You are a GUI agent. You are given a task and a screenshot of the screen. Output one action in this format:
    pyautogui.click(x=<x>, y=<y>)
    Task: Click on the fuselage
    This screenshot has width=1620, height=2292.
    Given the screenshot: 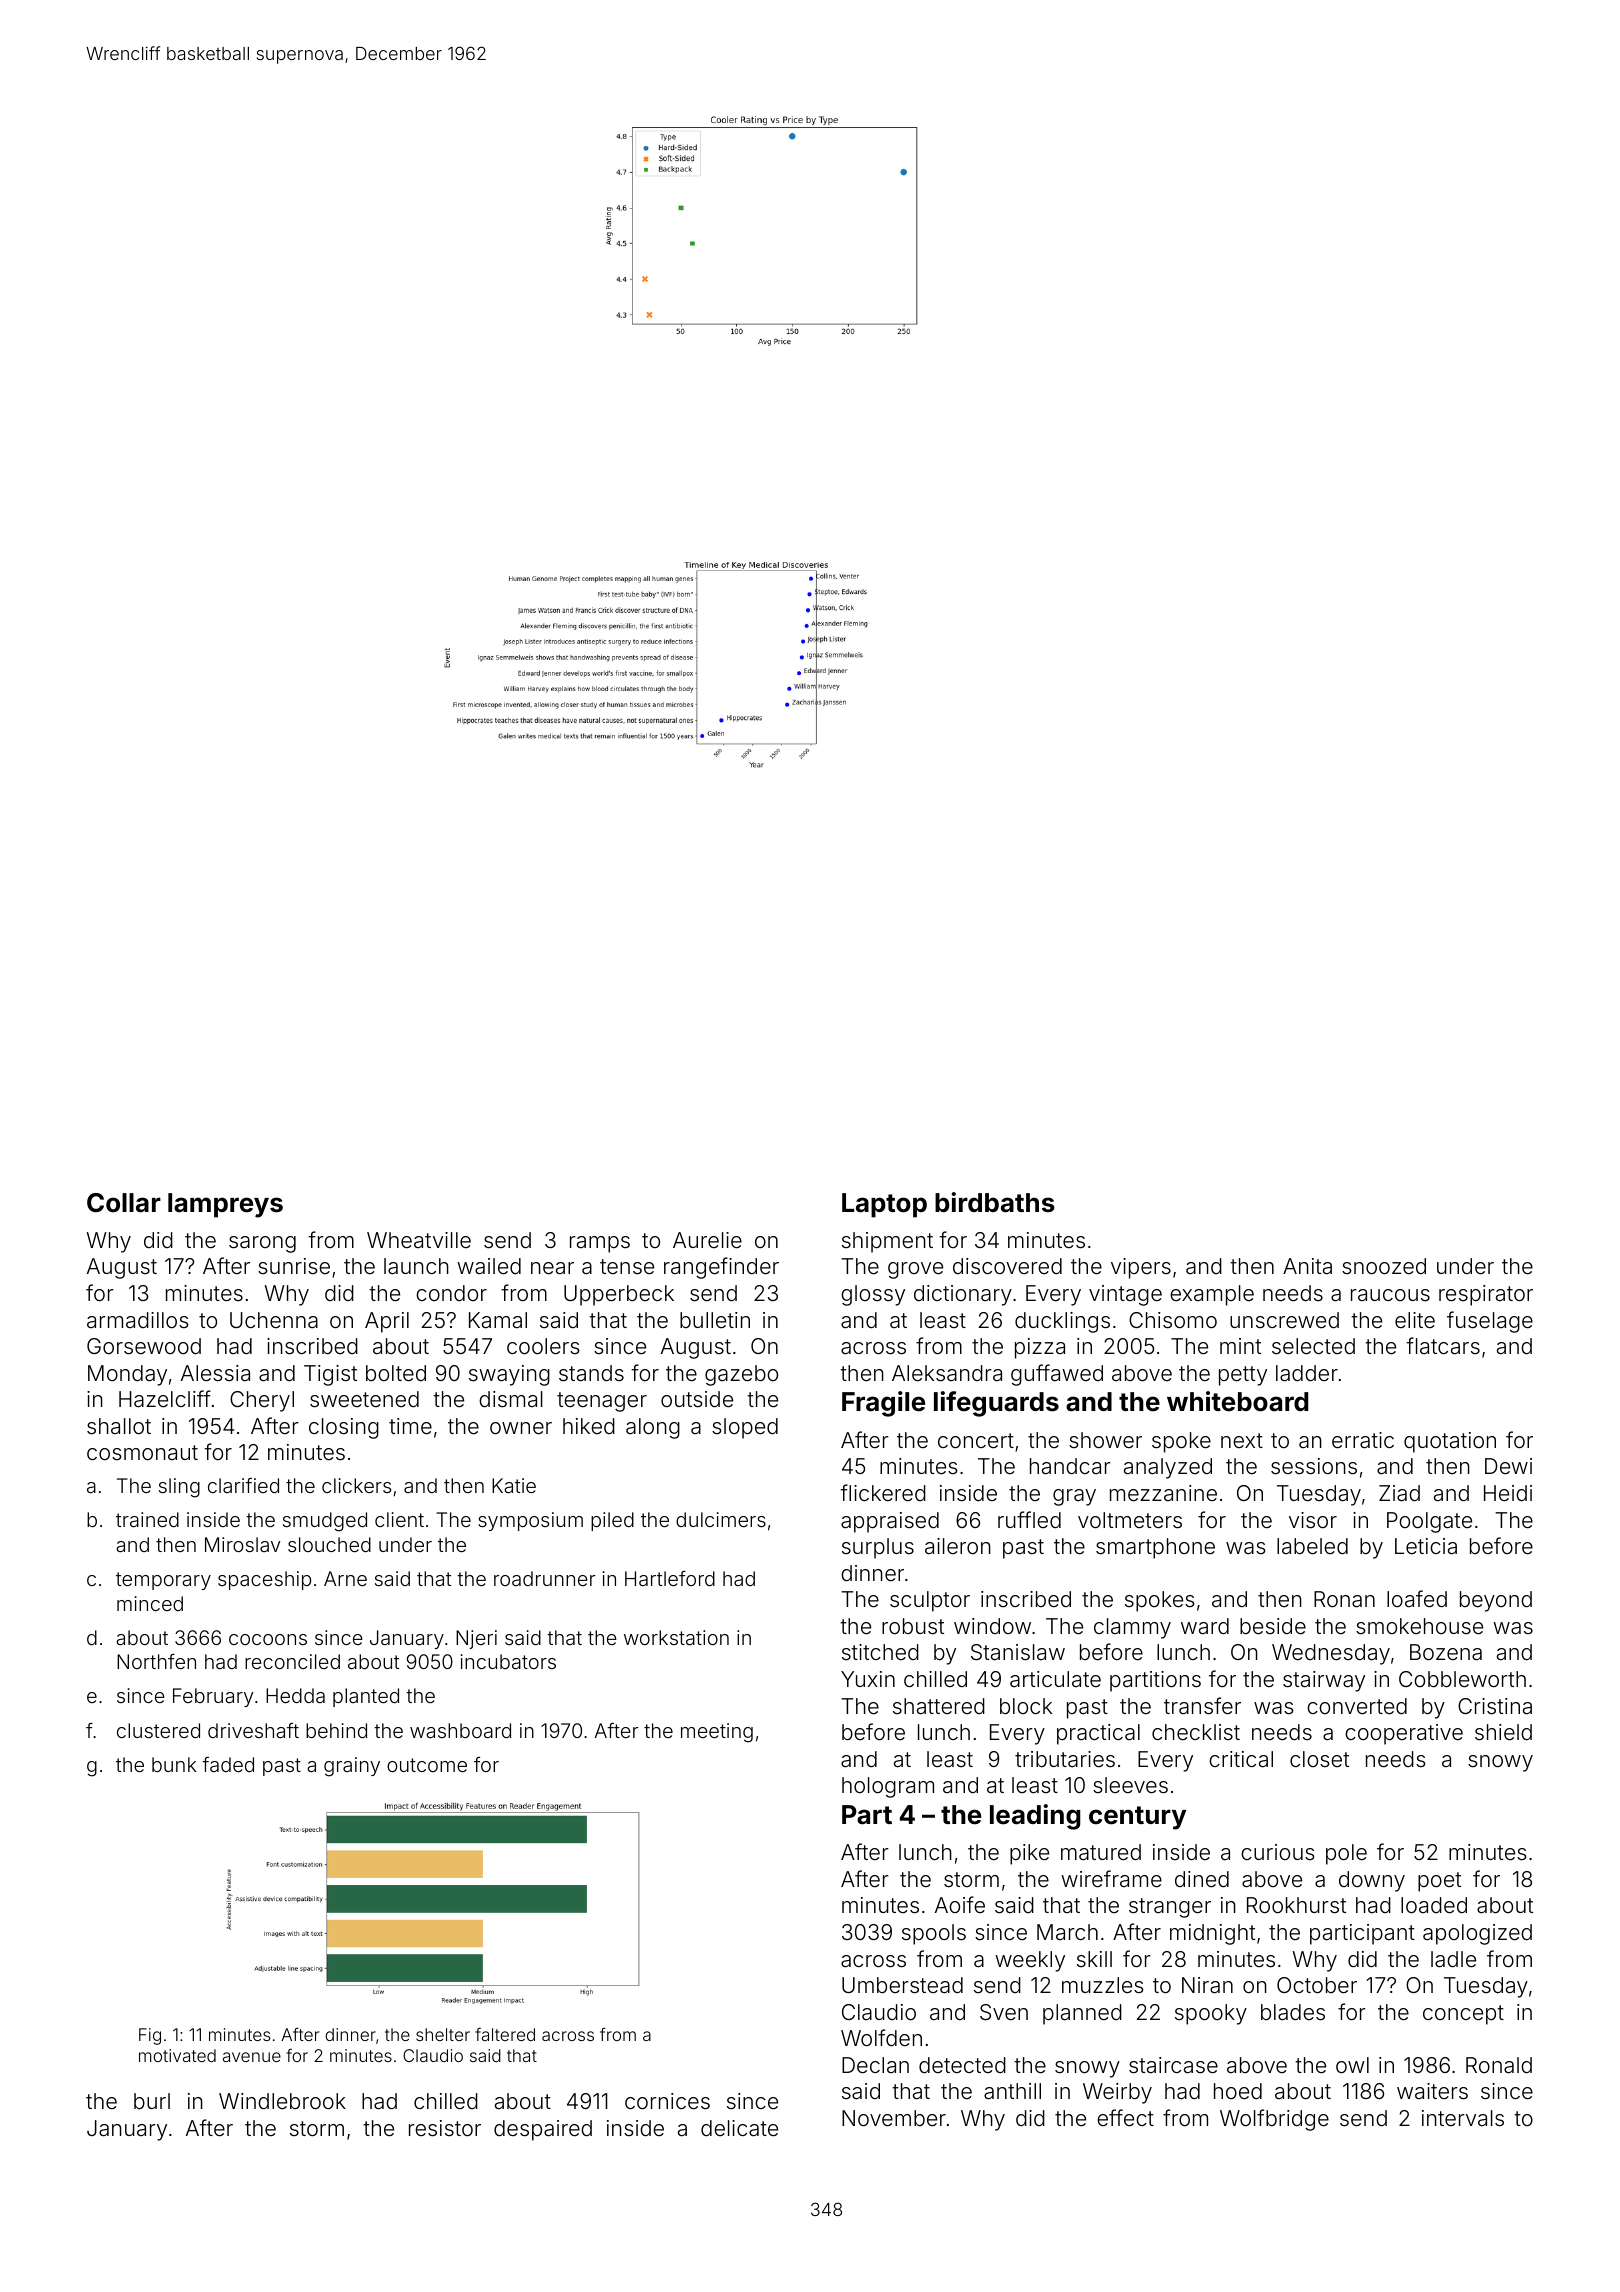 What is the action you would take?
    pyautogui.click(x=1490, y=1322)
